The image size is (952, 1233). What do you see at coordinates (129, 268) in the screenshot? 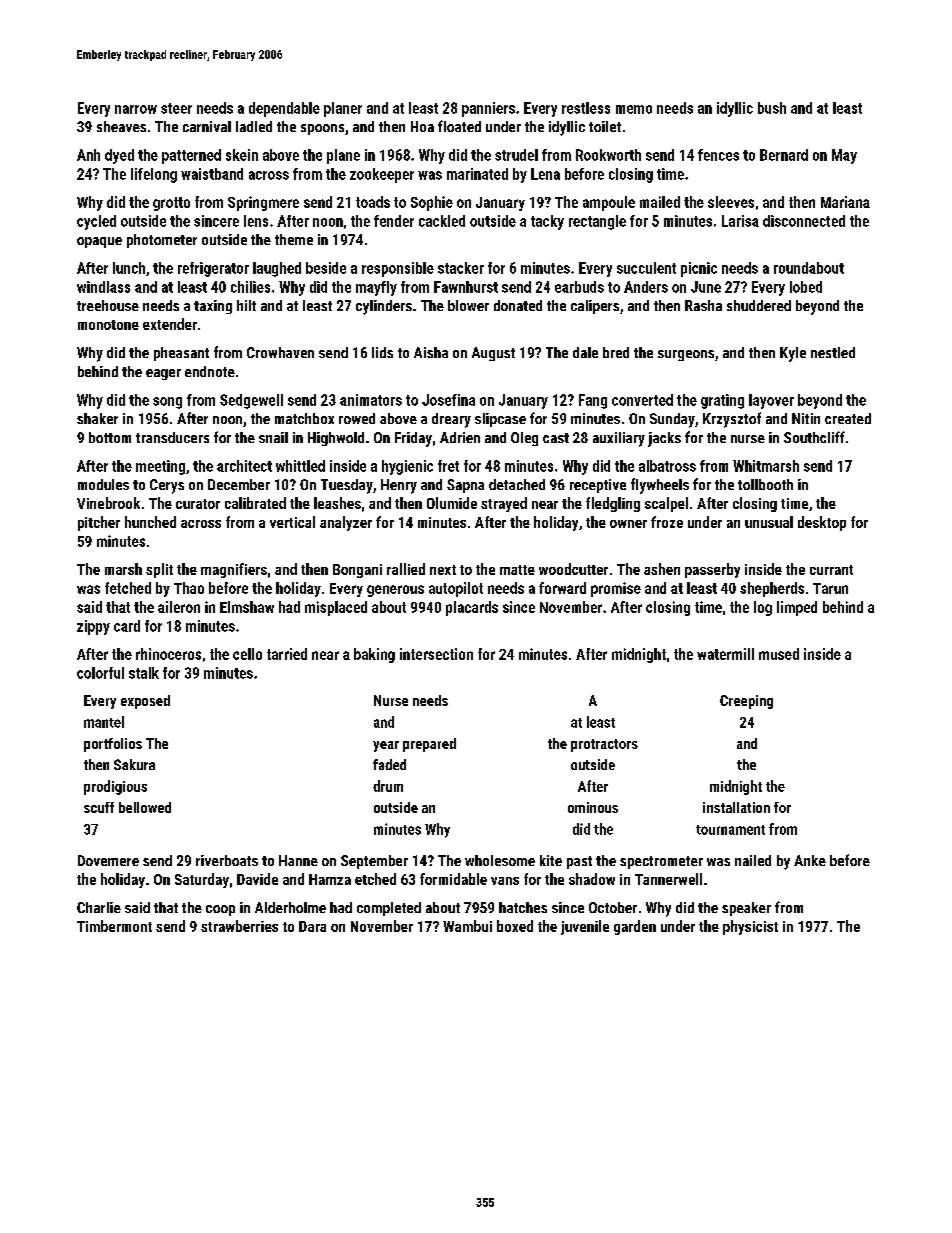
I see `lunch` at bounding box center [129, 268].
